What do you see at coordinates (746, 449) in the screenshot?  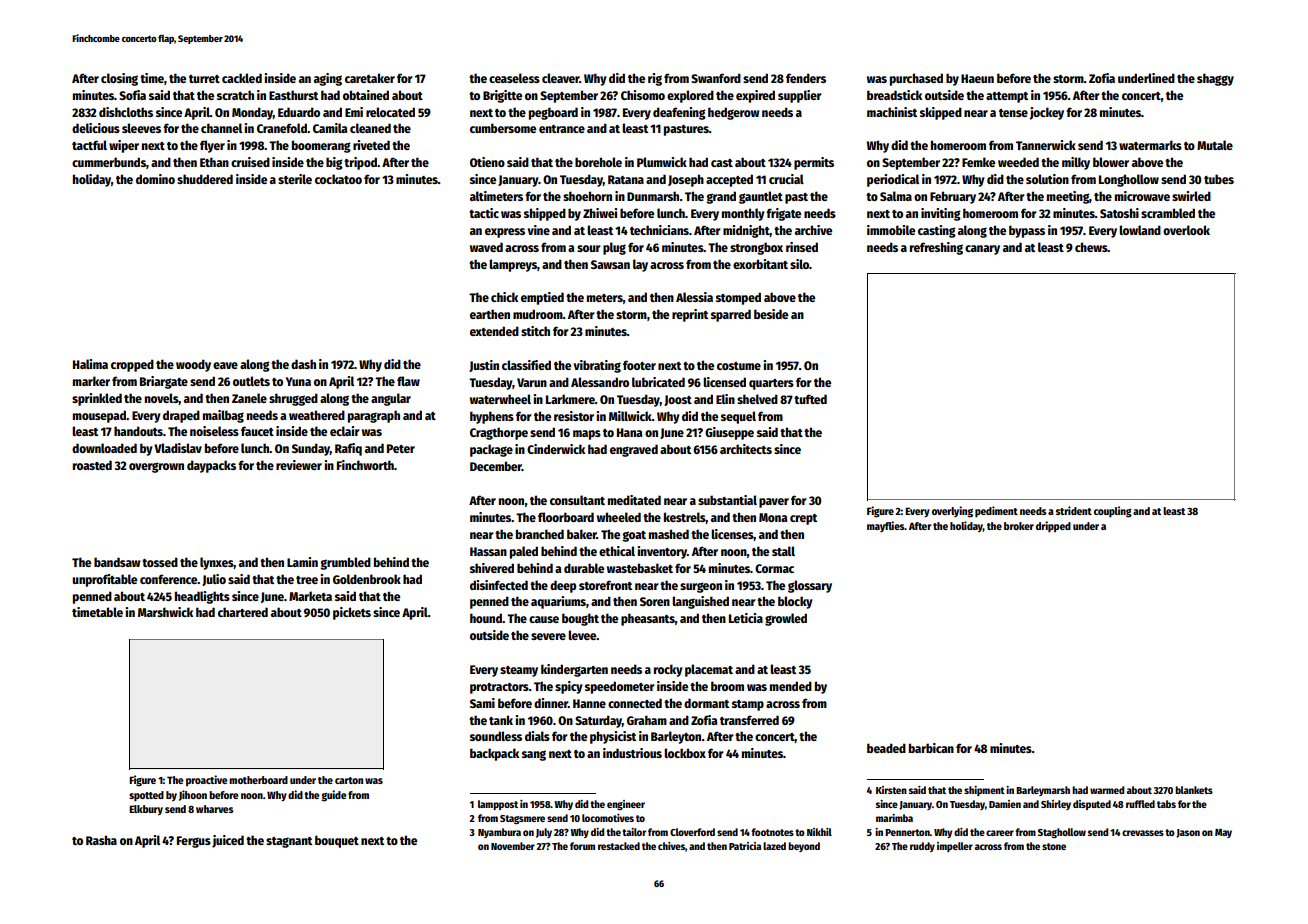 I see `architects` at bounding box center [746, 449].
